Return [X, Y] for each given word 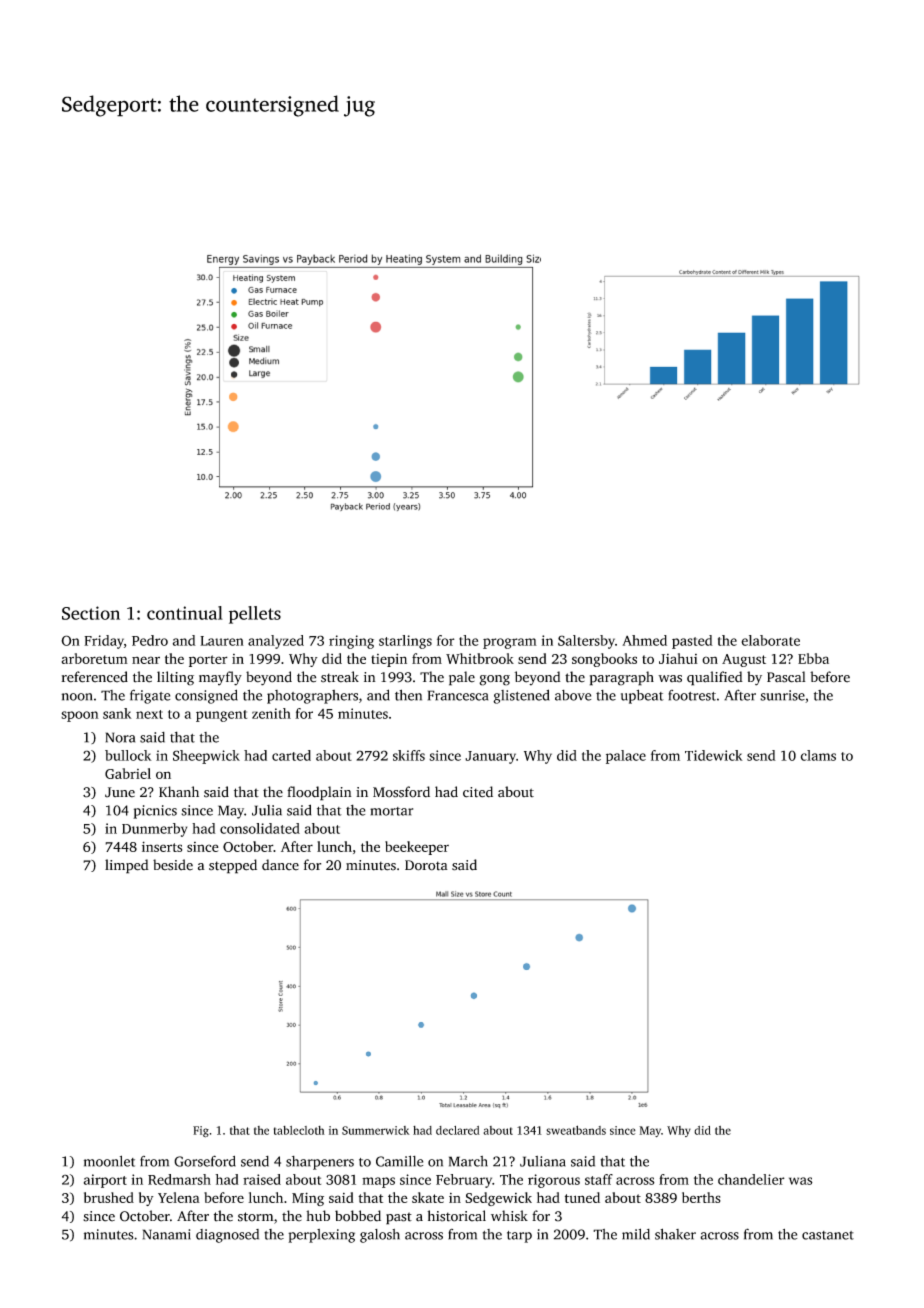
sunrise [782, 695]
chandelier [751, 1179]
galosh [380, 1236]
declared [458, 1130]
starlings [405, 642]
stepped [233, 866]
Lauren [222, 641]
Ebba [813, 658]
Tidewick [714, 755]
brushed [109, 1197]
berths [701, 1197]
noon [76, 697]
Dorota [426, 865]
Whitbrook [480, 658]
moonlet [109, 1161]
